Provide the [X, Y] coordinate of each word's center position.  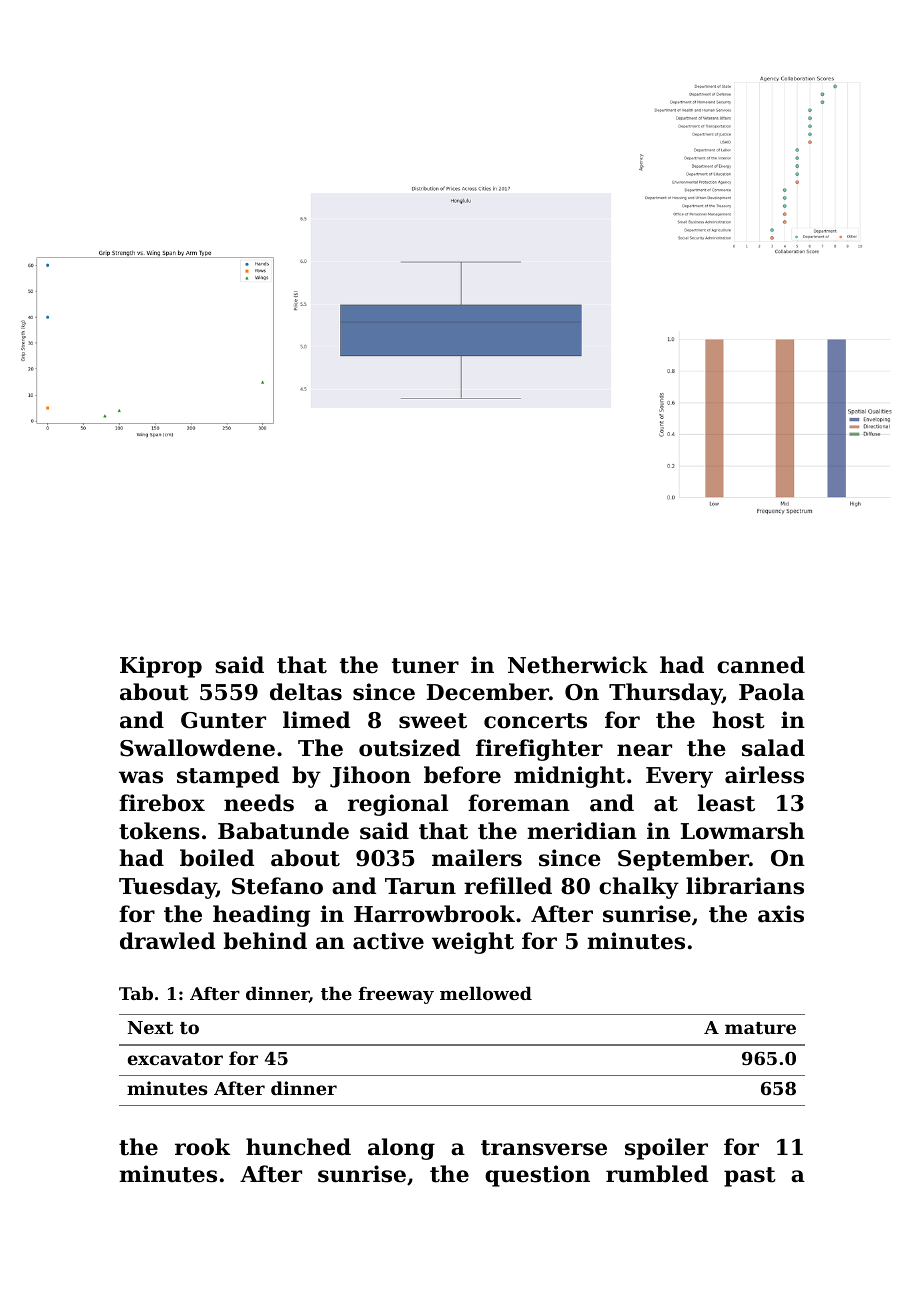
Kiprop [161, 667]
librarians [745, 886]
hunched [298, 1147]
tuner [425, 666]
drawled [167, 941]
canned [761, 665]
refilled [508, 886]
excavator [175, 1059]
